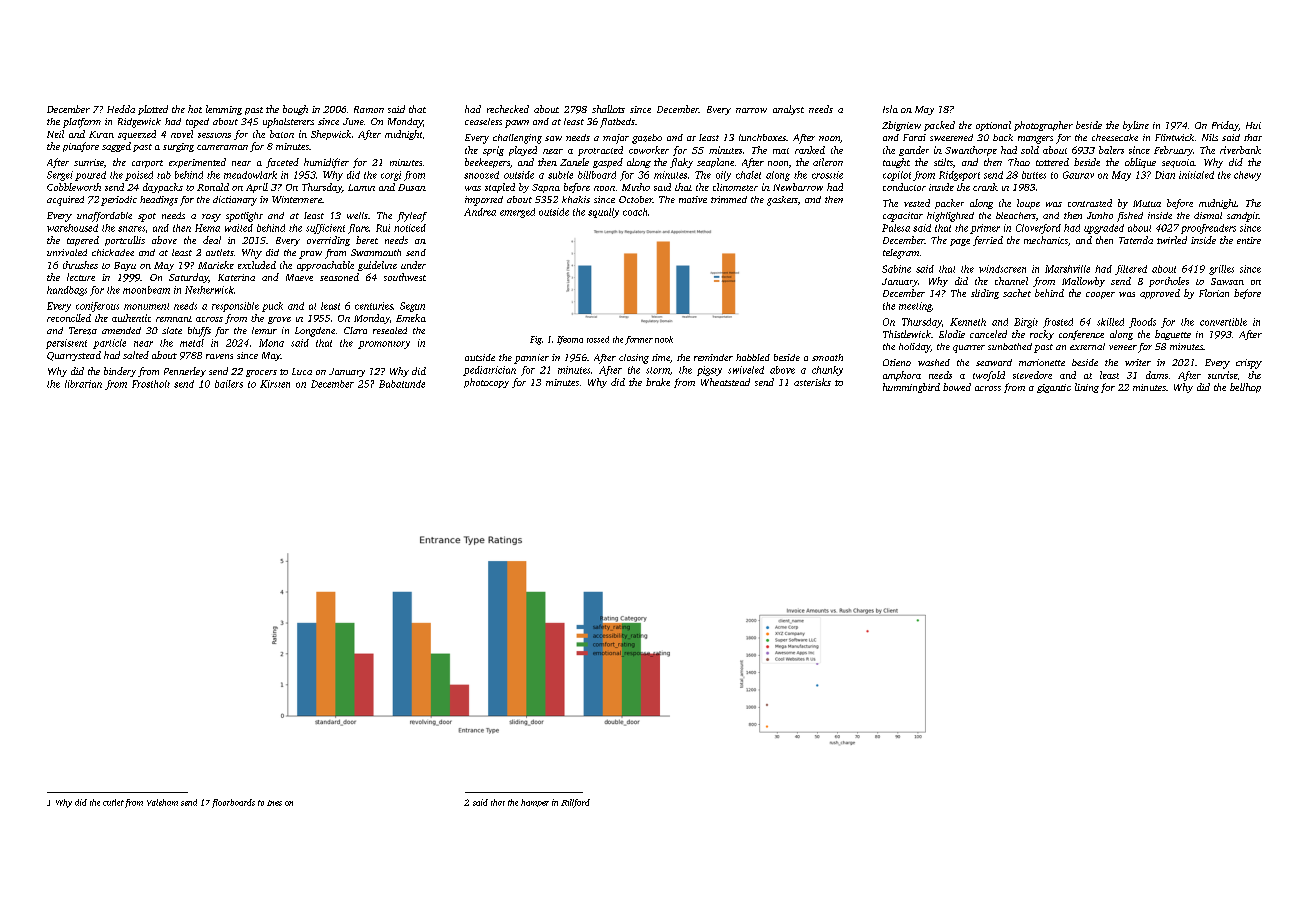 The image size is (1308, 924). Describe the element at coordinates (658, 382) in the screenshot. I see `brake` at that location.
